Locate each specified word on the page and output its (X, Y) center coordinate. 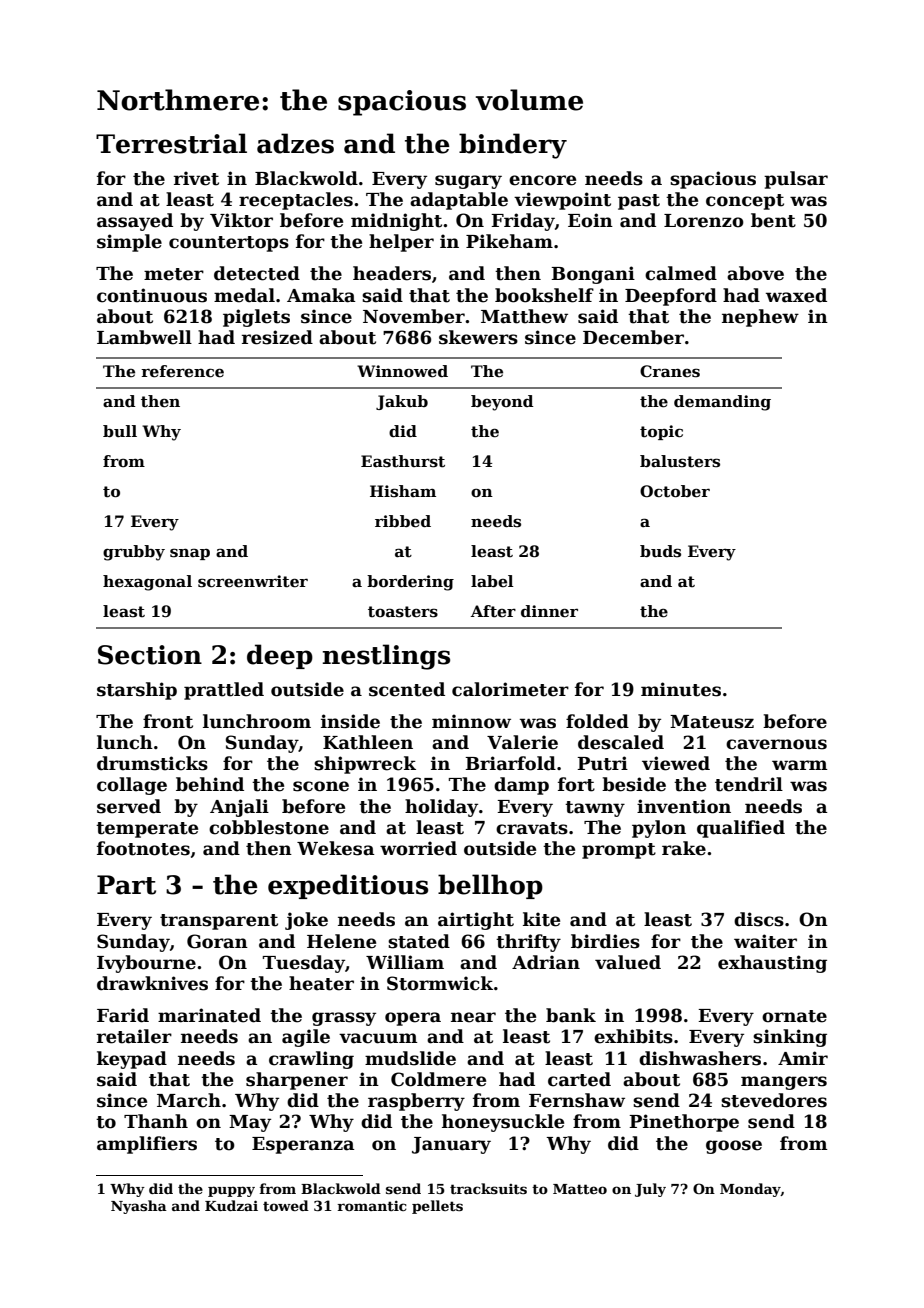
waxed (796, 295)
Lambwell (144, 337)
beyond (502, 403)
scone (321, 786)
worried (418, 848)
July (650, 1190)
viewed (676, 763)
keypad (132, 1060)
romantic (372, 1206)
